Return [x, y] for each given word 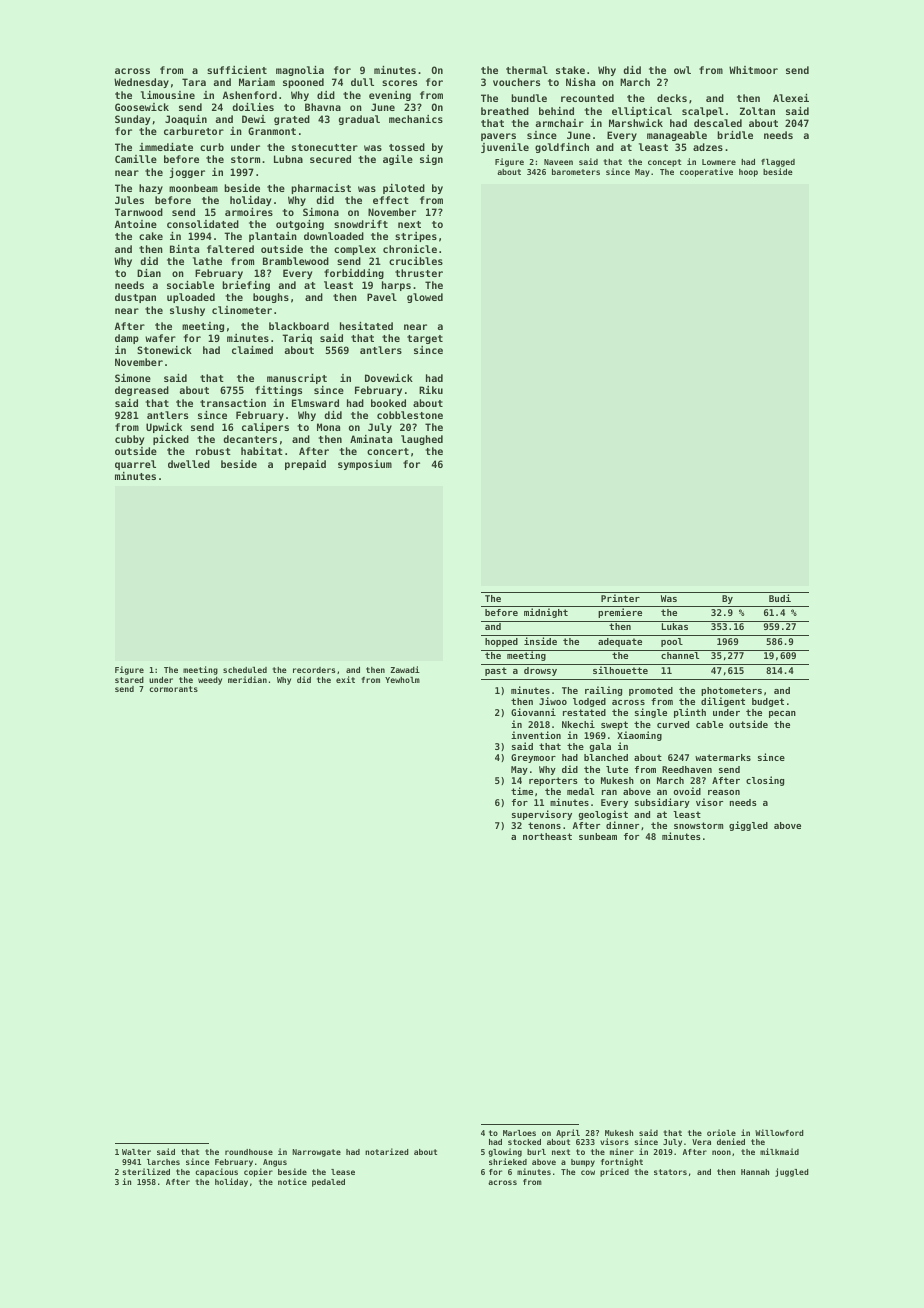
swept [614, 725]
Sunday [132, 120]
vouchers [516, 82]
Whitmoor [753, 70]
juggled [792, 1172]
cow [588, 1172]
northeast [547, 836]
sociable [190, 285]
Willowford [779, 1132]
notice [292, 1181]
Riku [431, 390]
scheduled [245, 670]
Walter [136, 1152]
